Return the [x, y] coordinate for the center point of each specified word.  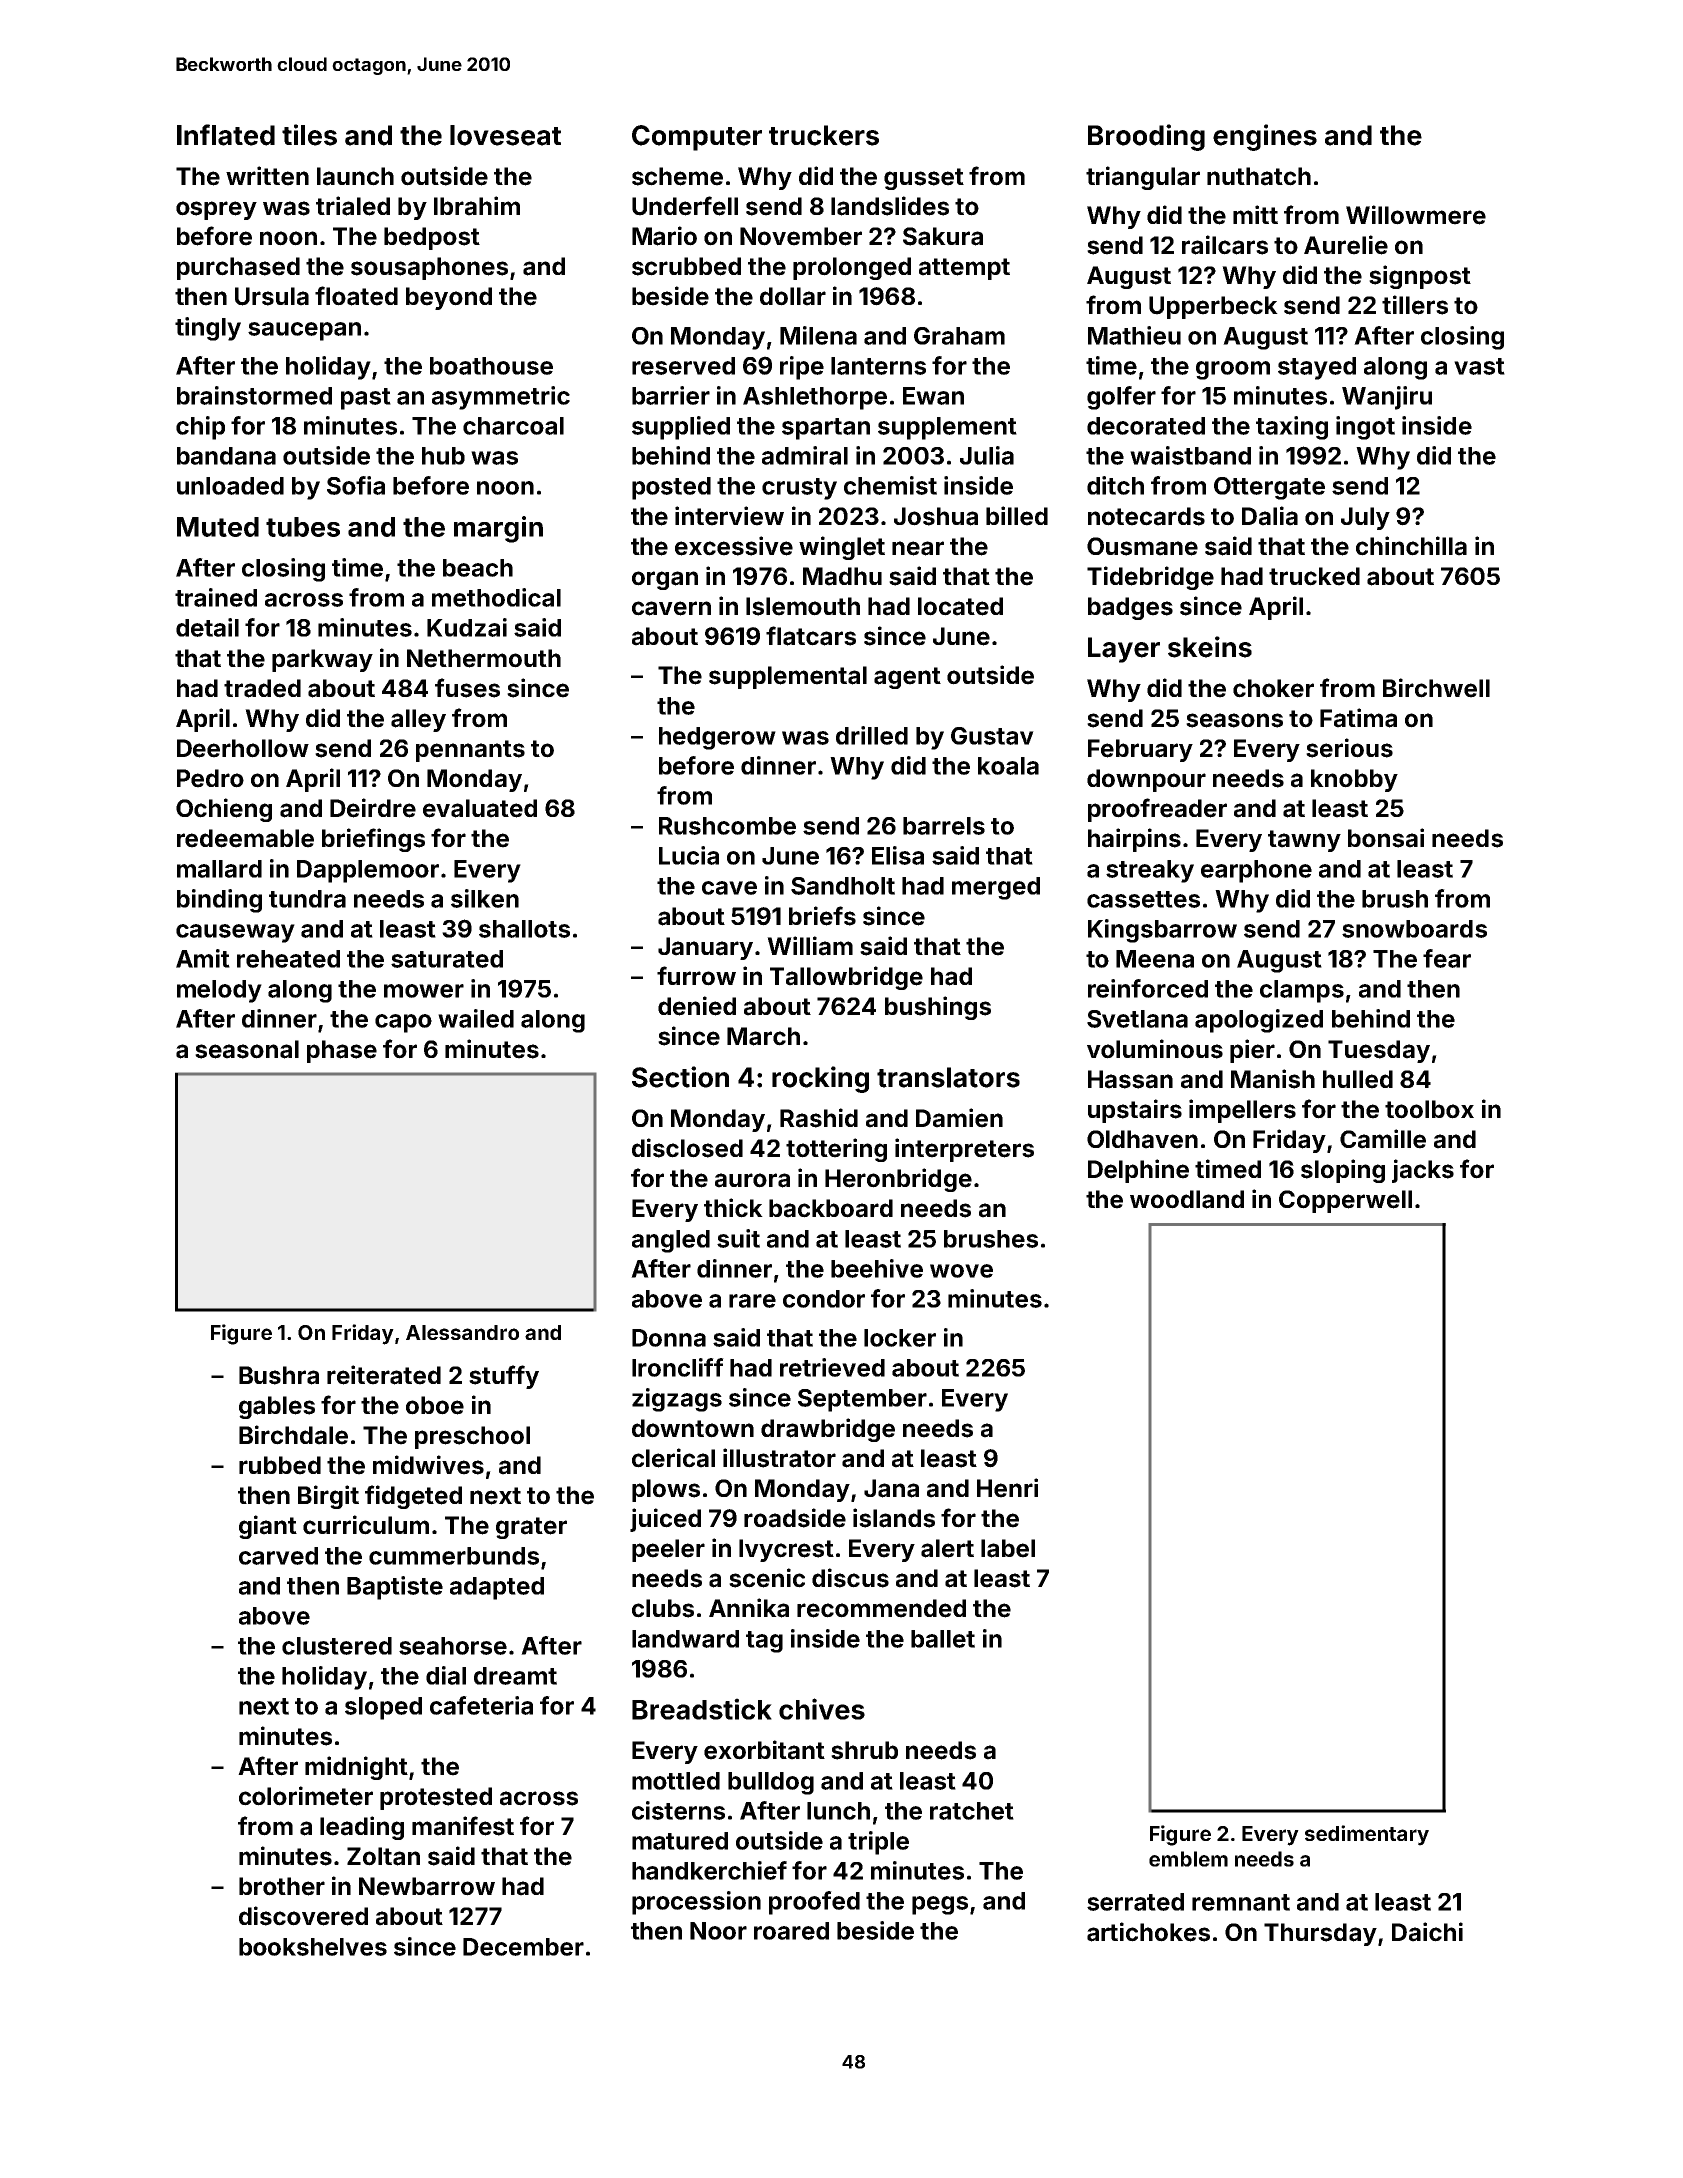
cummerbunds [454, 1556]
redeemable [245, 838]
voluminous [1155, 1049]
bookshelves [313, 1947]
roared [791, 1931]
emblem [1188, 1859]
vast [1479, 366]
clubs [663, 1608]
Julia [987, 455]
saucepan [304, 331]
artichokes [1148, 1932]
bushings [938, 1008]
